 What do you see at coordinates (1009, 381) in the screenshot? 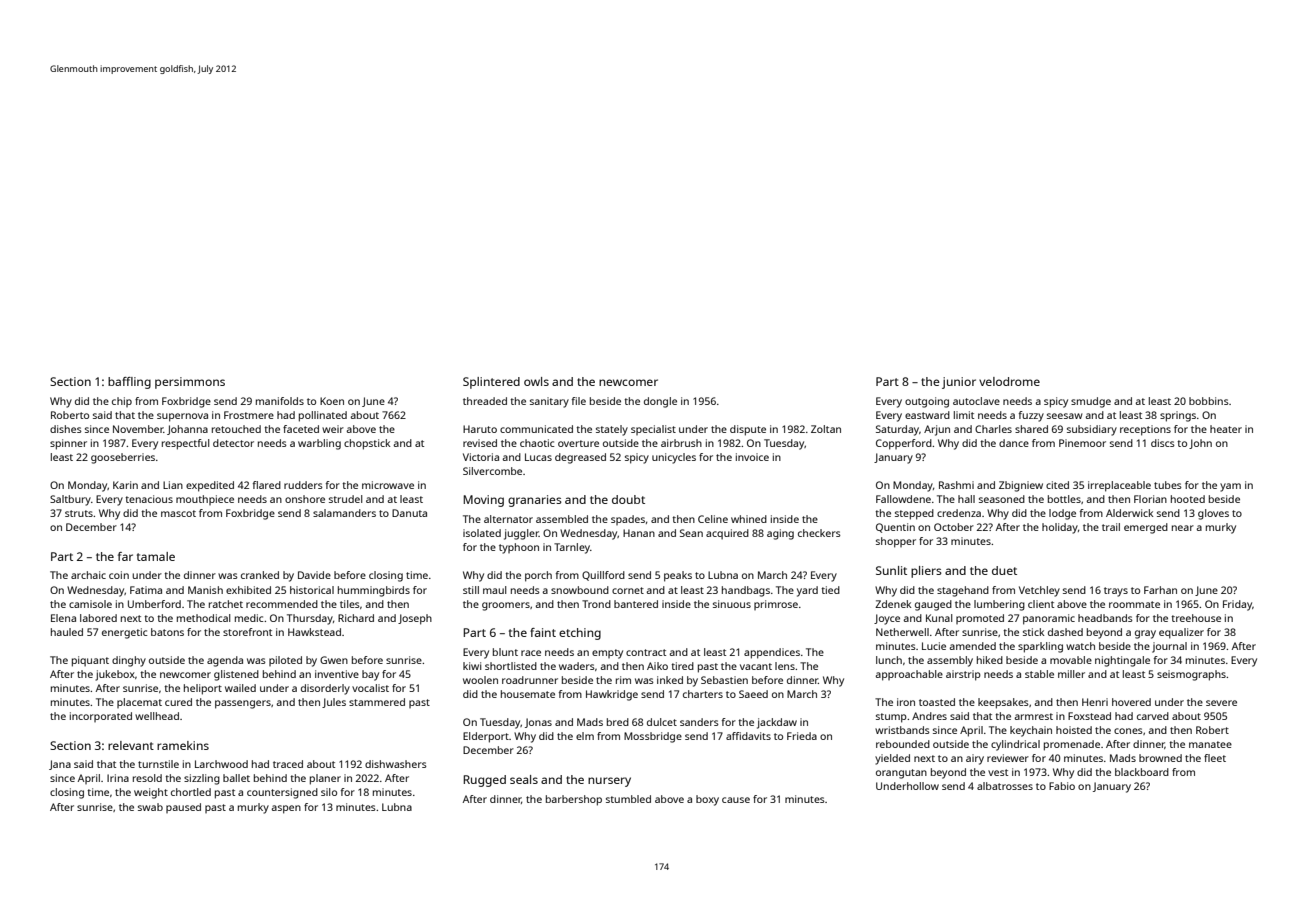
I see `velodrome` at bounding box center [1009, 381].
